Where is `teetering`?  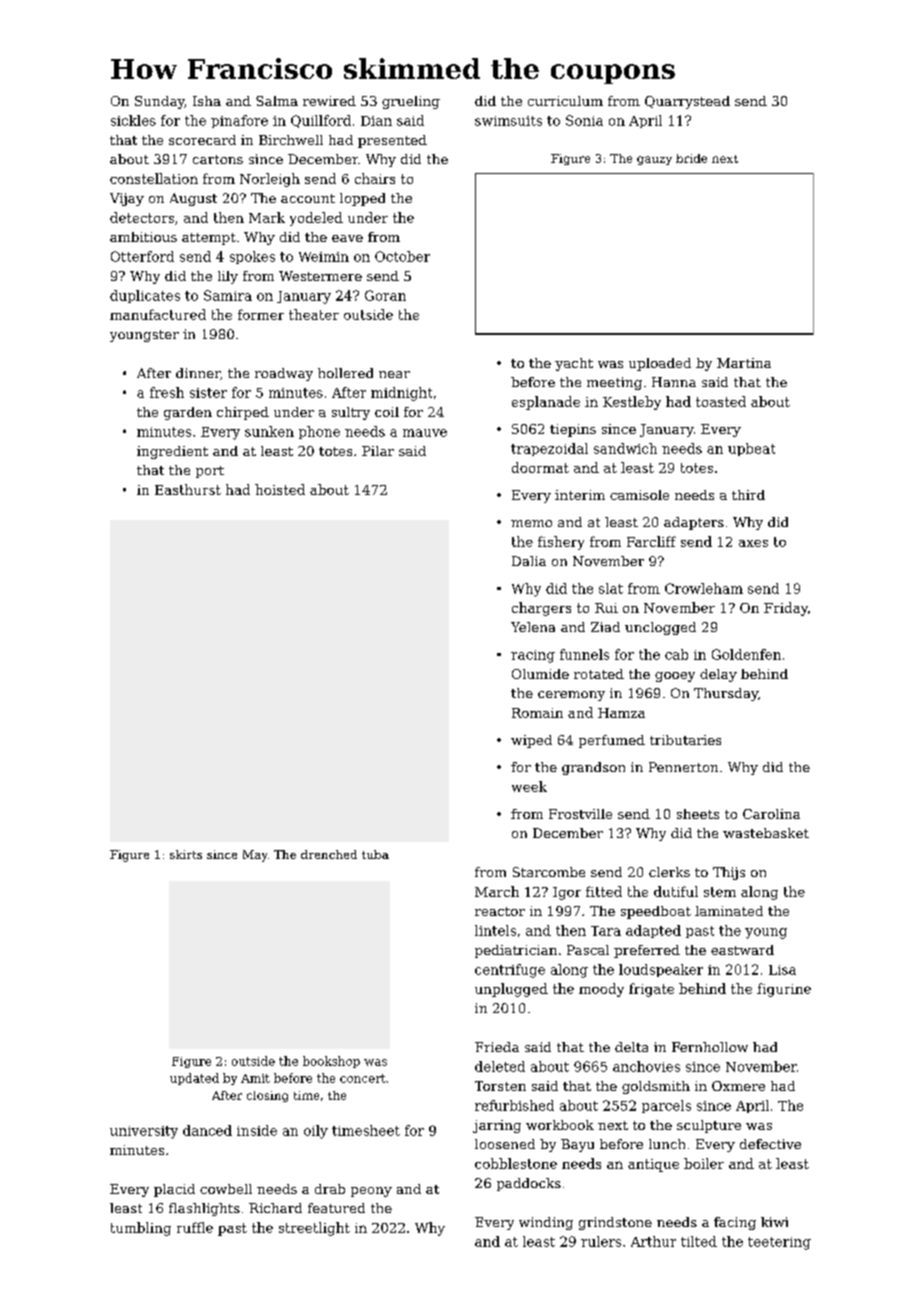 teetering is located at coordinates (779, 1243).
